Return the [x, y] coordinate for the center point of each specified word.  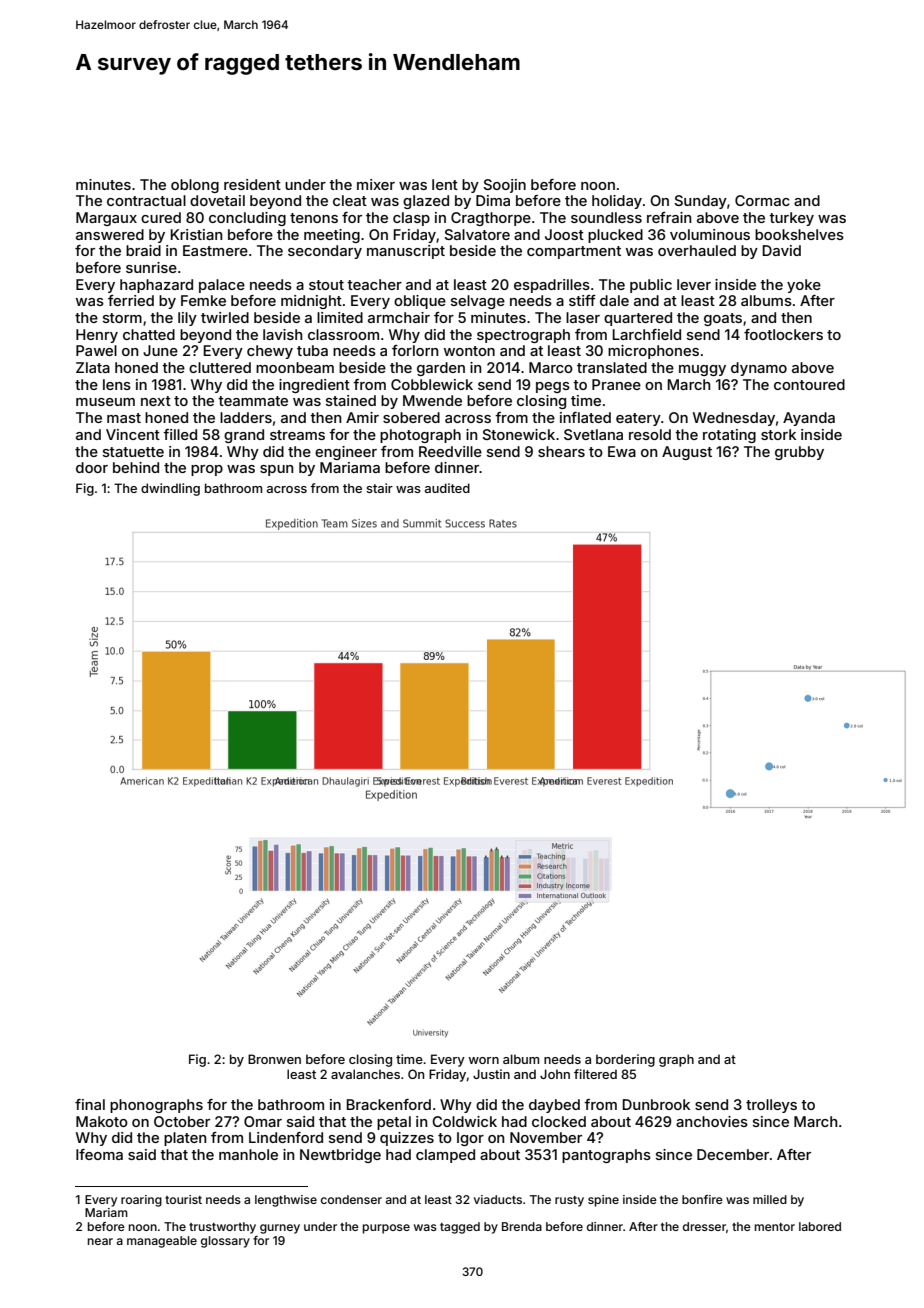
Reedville [450, 451]
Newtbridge [340, 1156]
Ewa [622, 451]
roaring [141, 1201]
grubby [799, 453]
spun [276, 470]
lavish [282, 334]
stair [379, 488]
